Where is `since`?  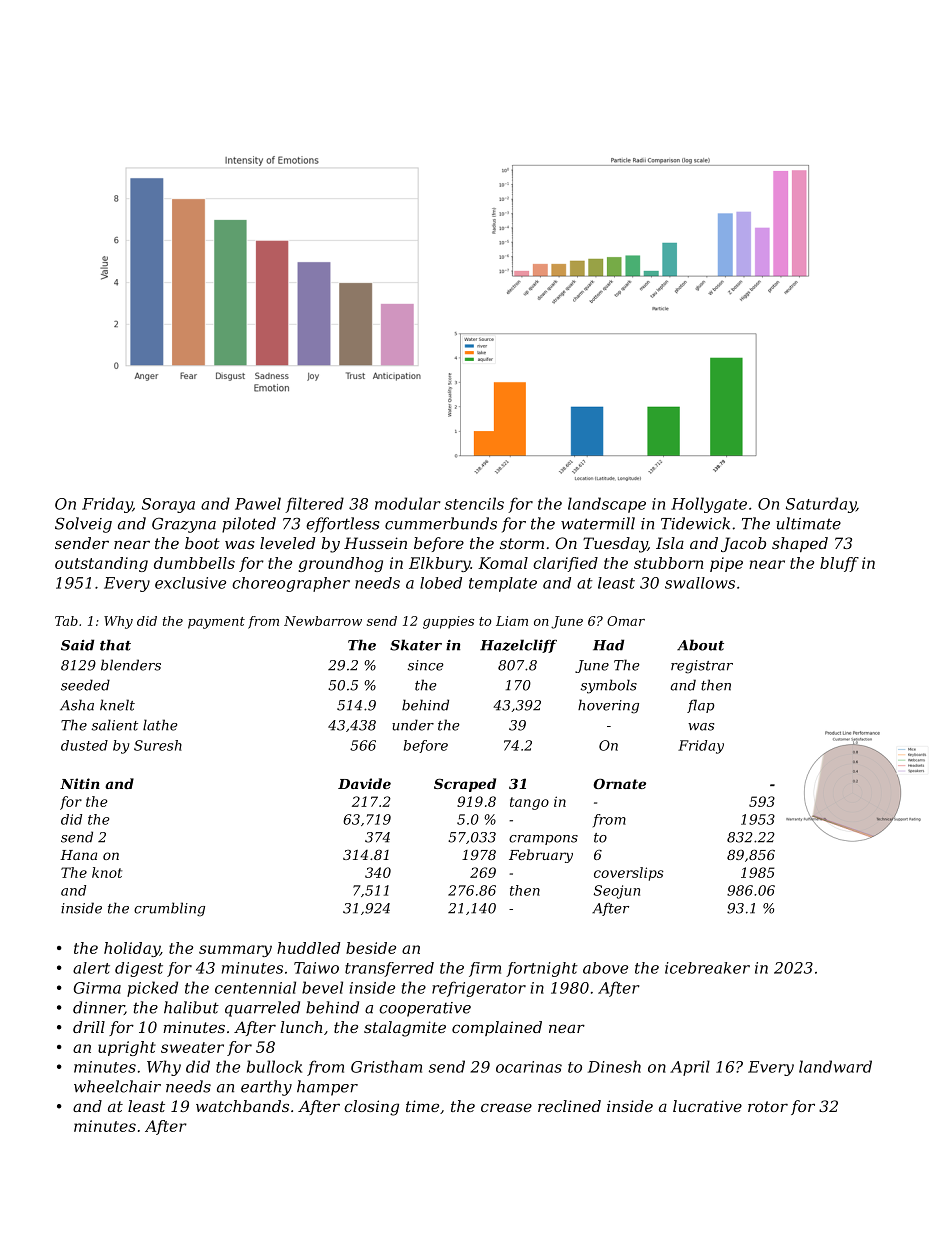
since is located at coordinates (426, 665).
